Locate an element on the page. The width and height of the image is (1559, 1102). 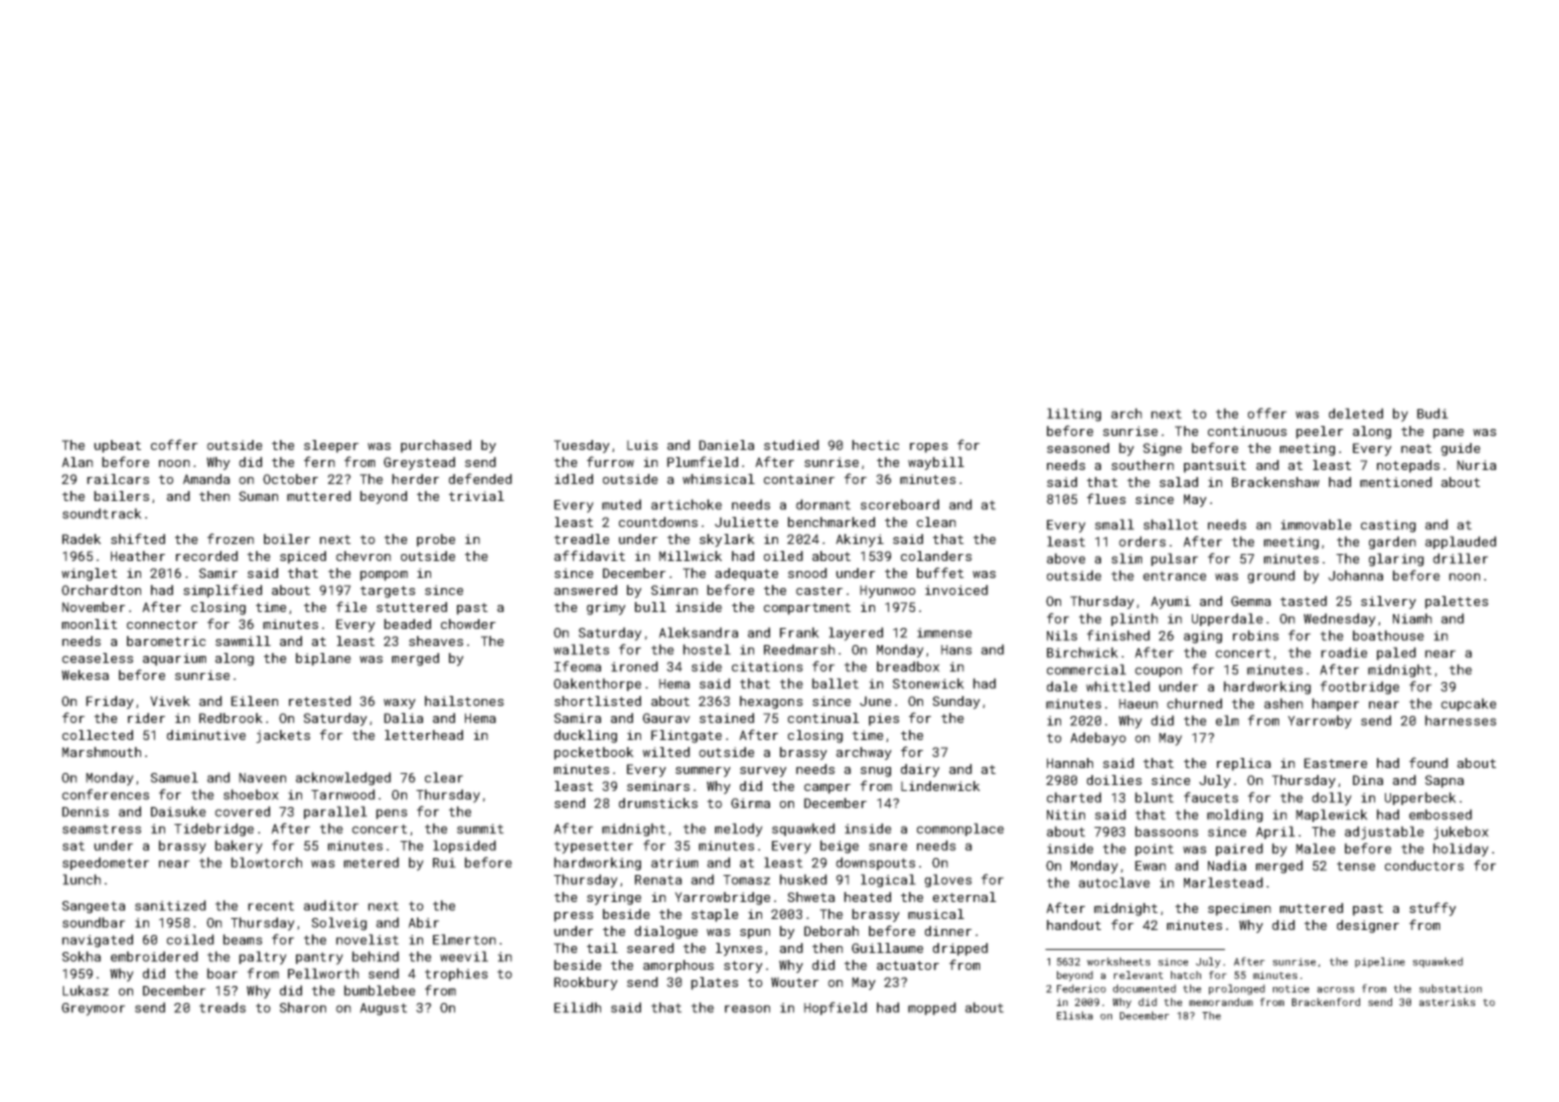
sleeper is located at coordinates (331, 446).
